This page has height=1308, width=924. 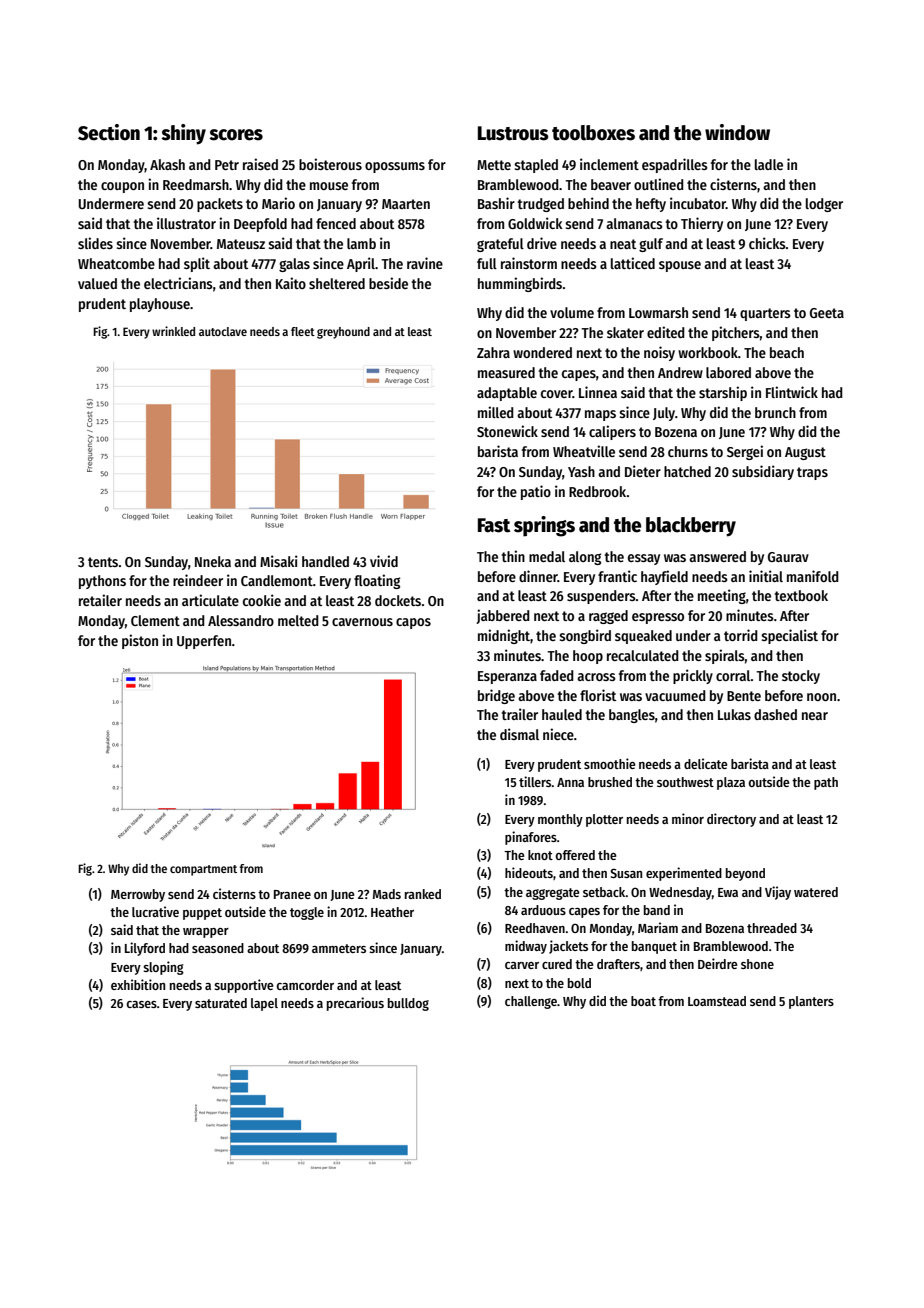 What do you see at coordinates (145, 949) in the page?
I see `Lilyford` at bounding box center [145, 949].
